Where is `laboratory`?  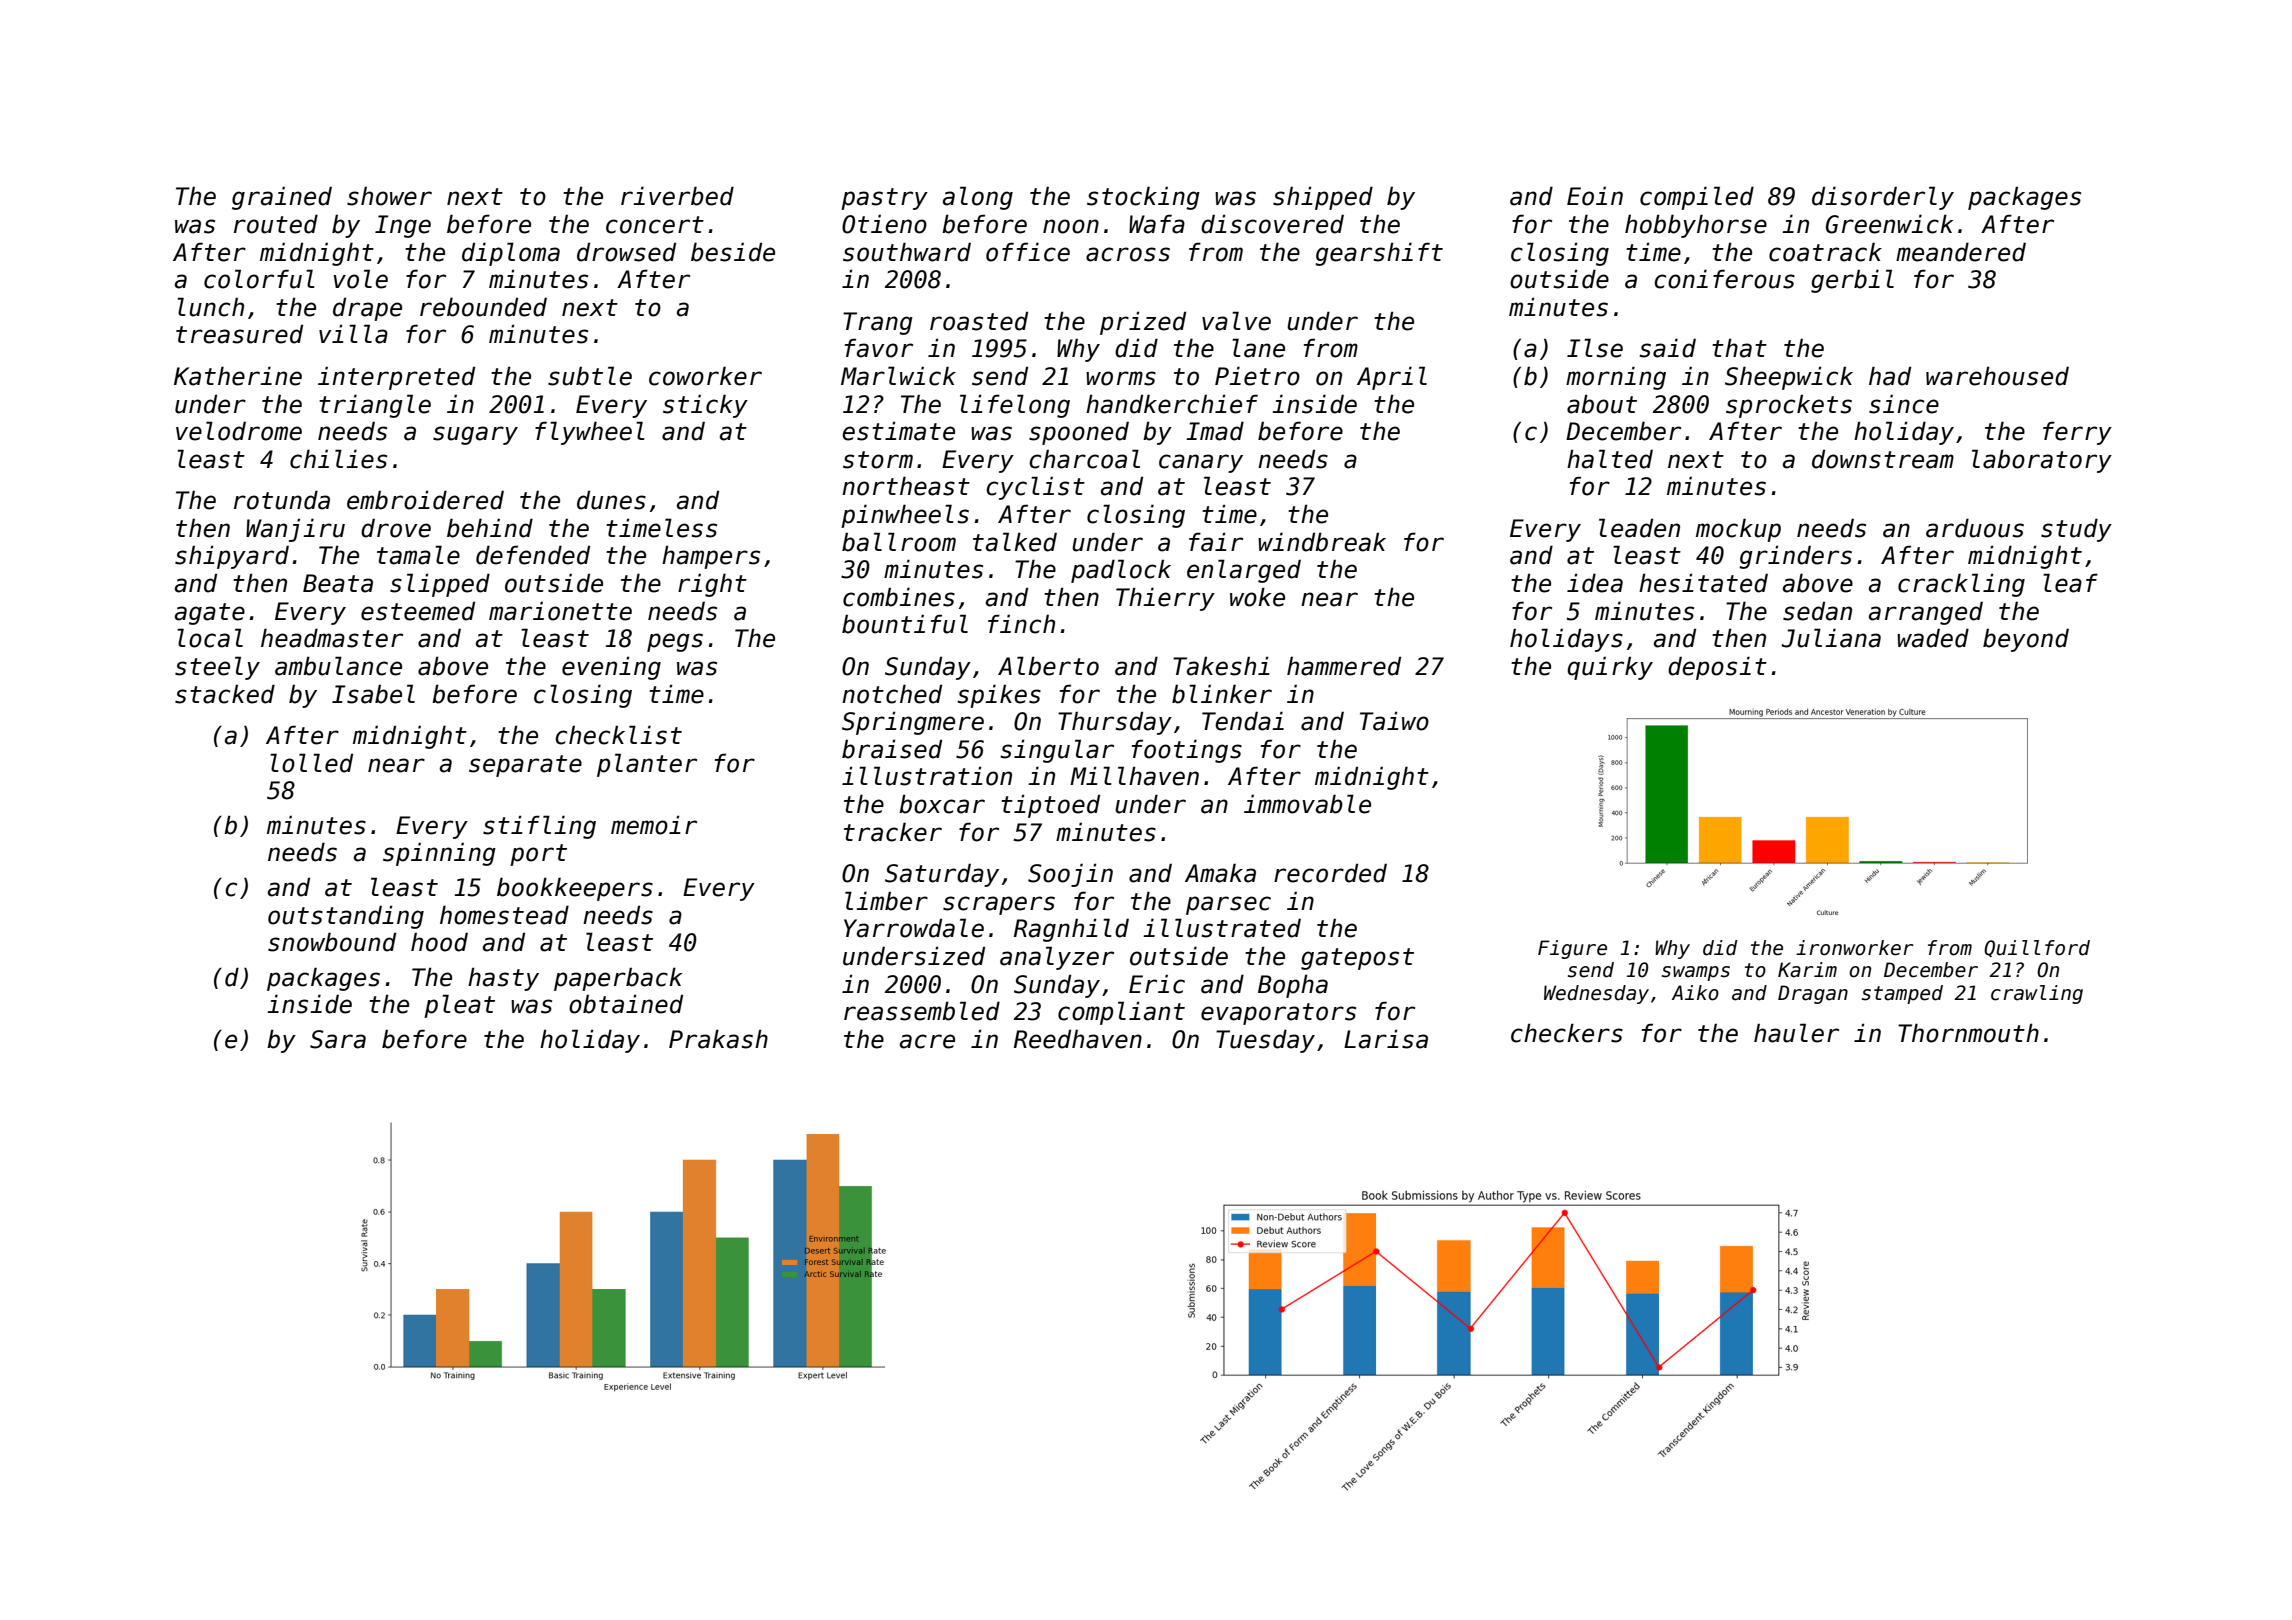
laboratory is located at coordinates (2042, 461).
